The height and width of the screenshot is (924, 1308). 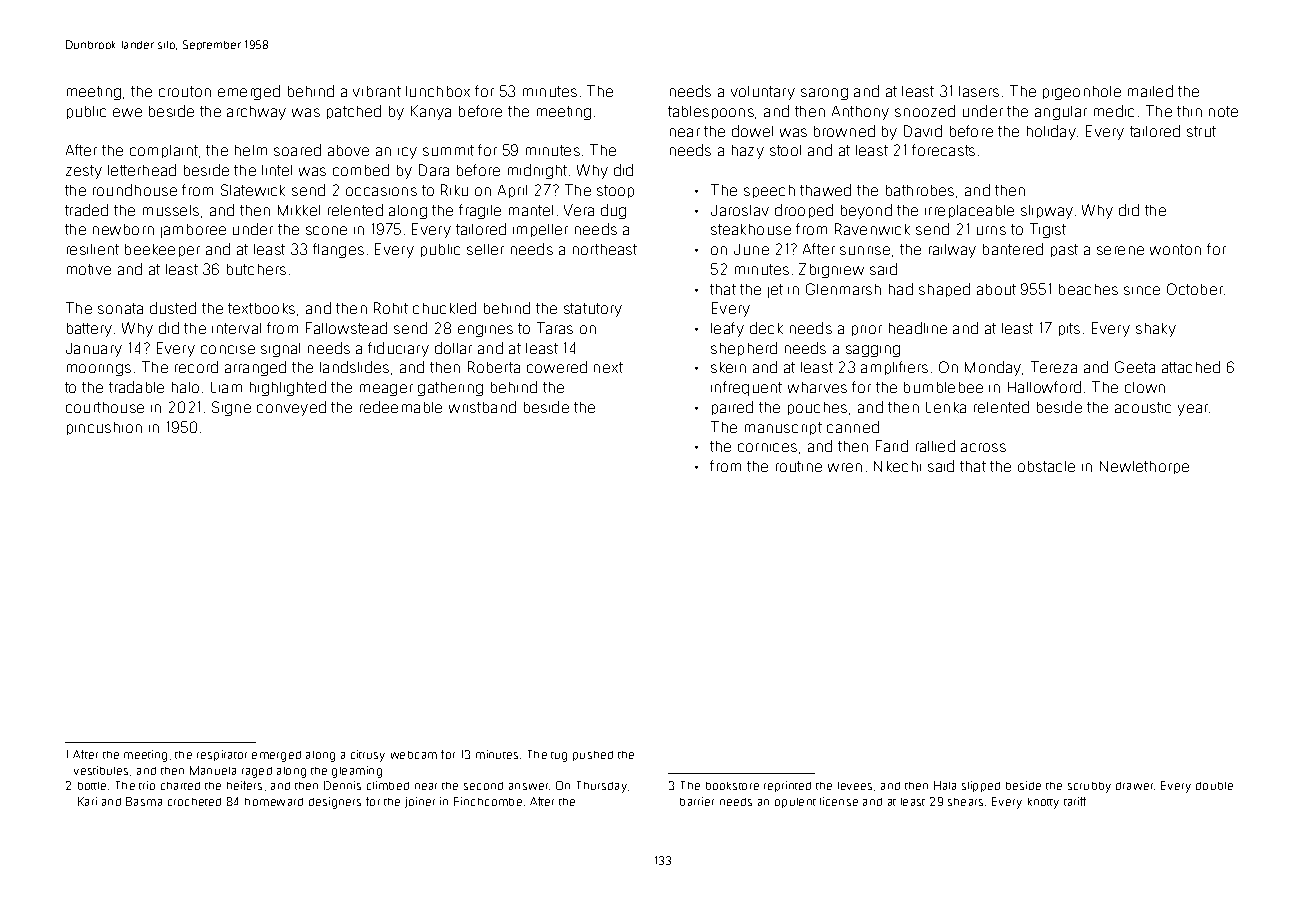 I want to click on snoozed, so click(x=925, y=111).
